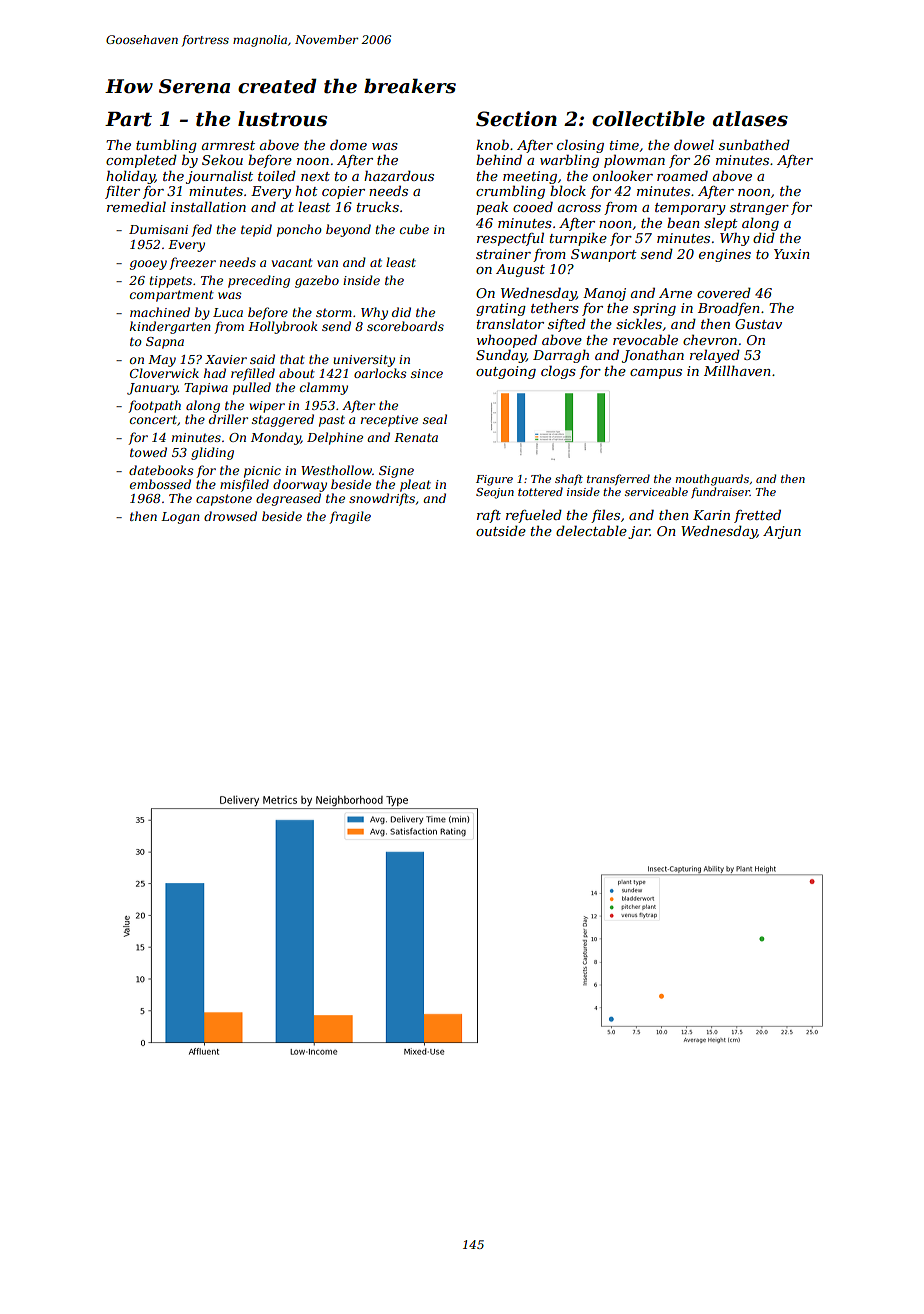 The image size is (924, 1314). I want to click on tumbling, so click(166, 146).
